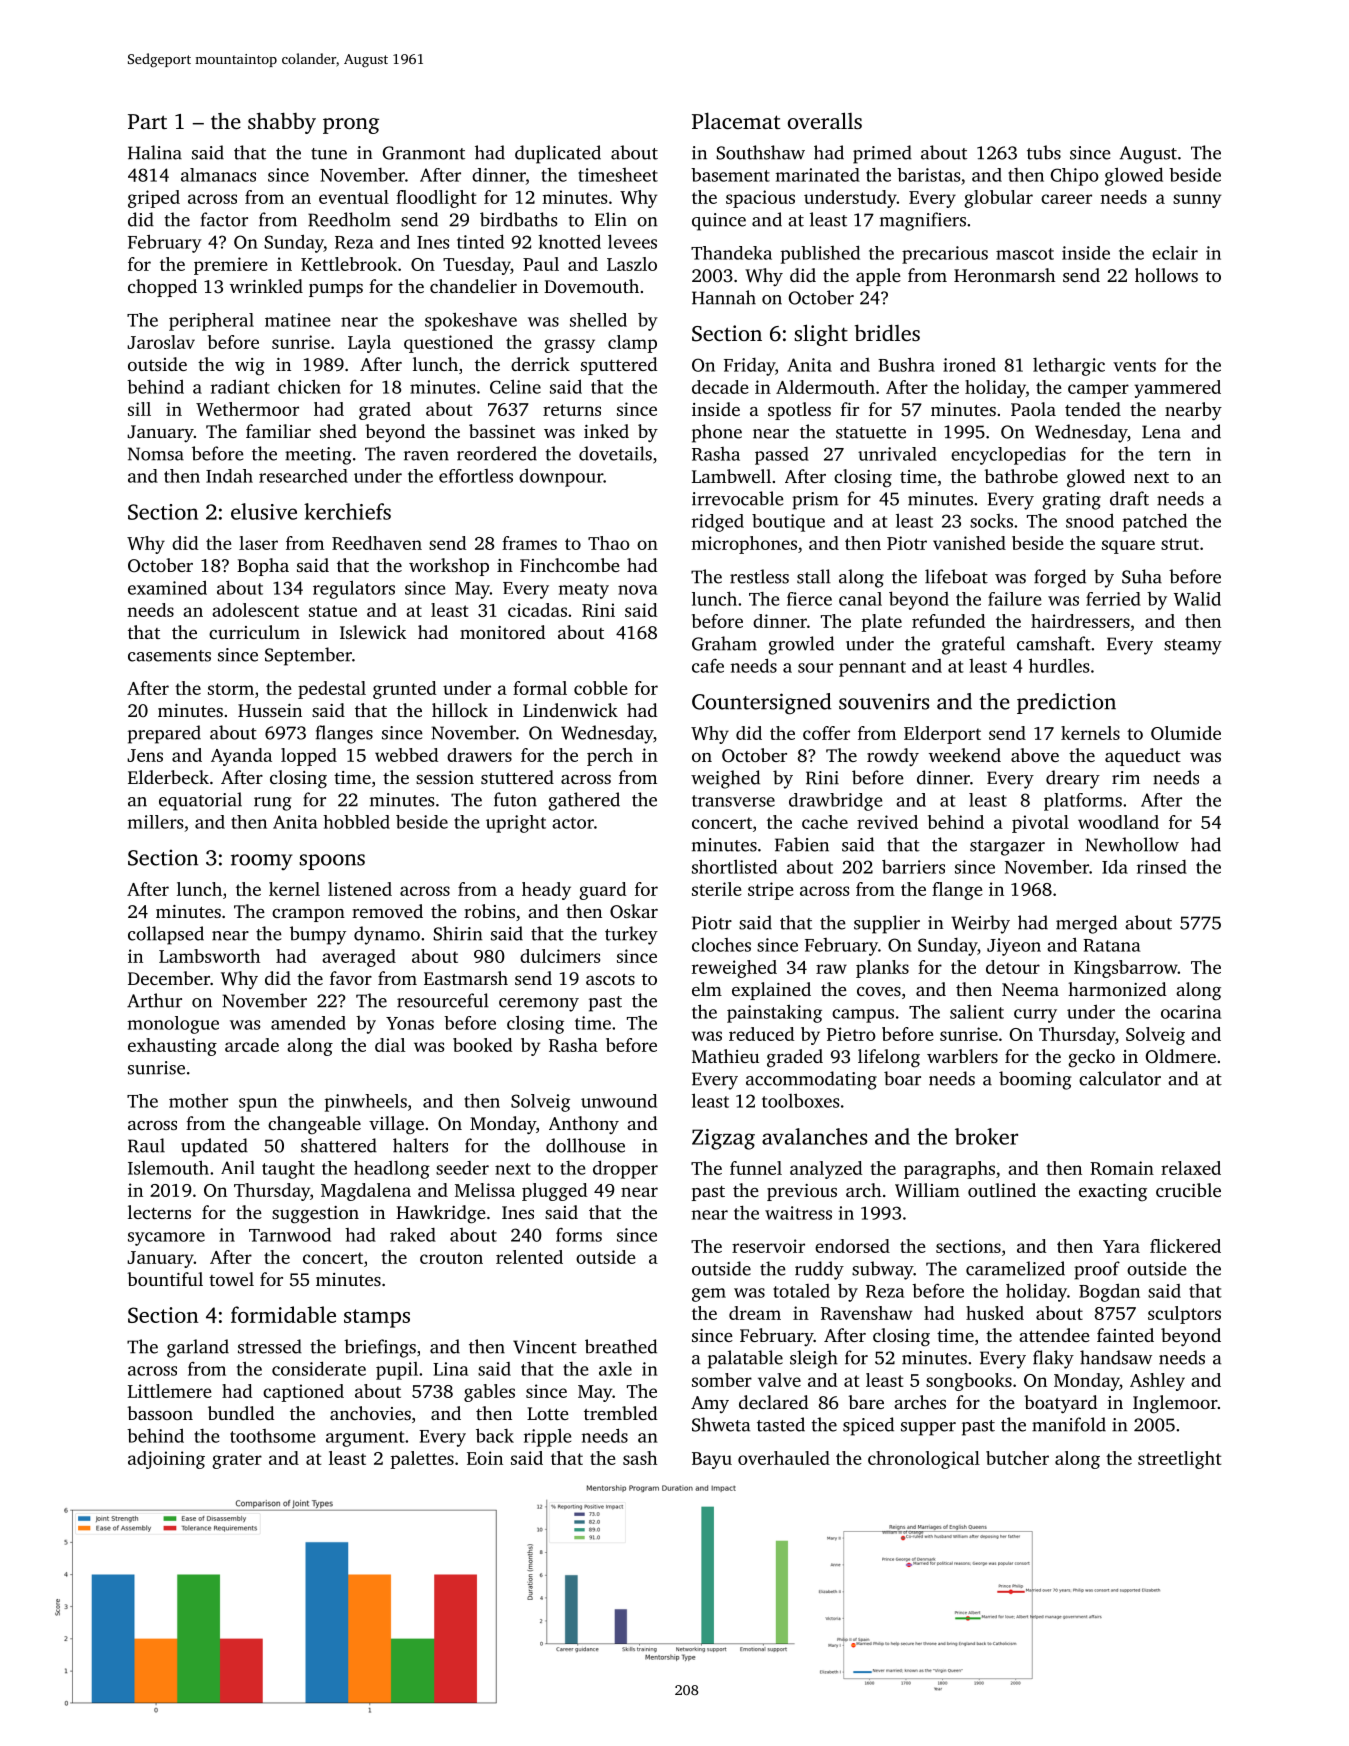  I want to click on Chipo, so click(1074, 177).
